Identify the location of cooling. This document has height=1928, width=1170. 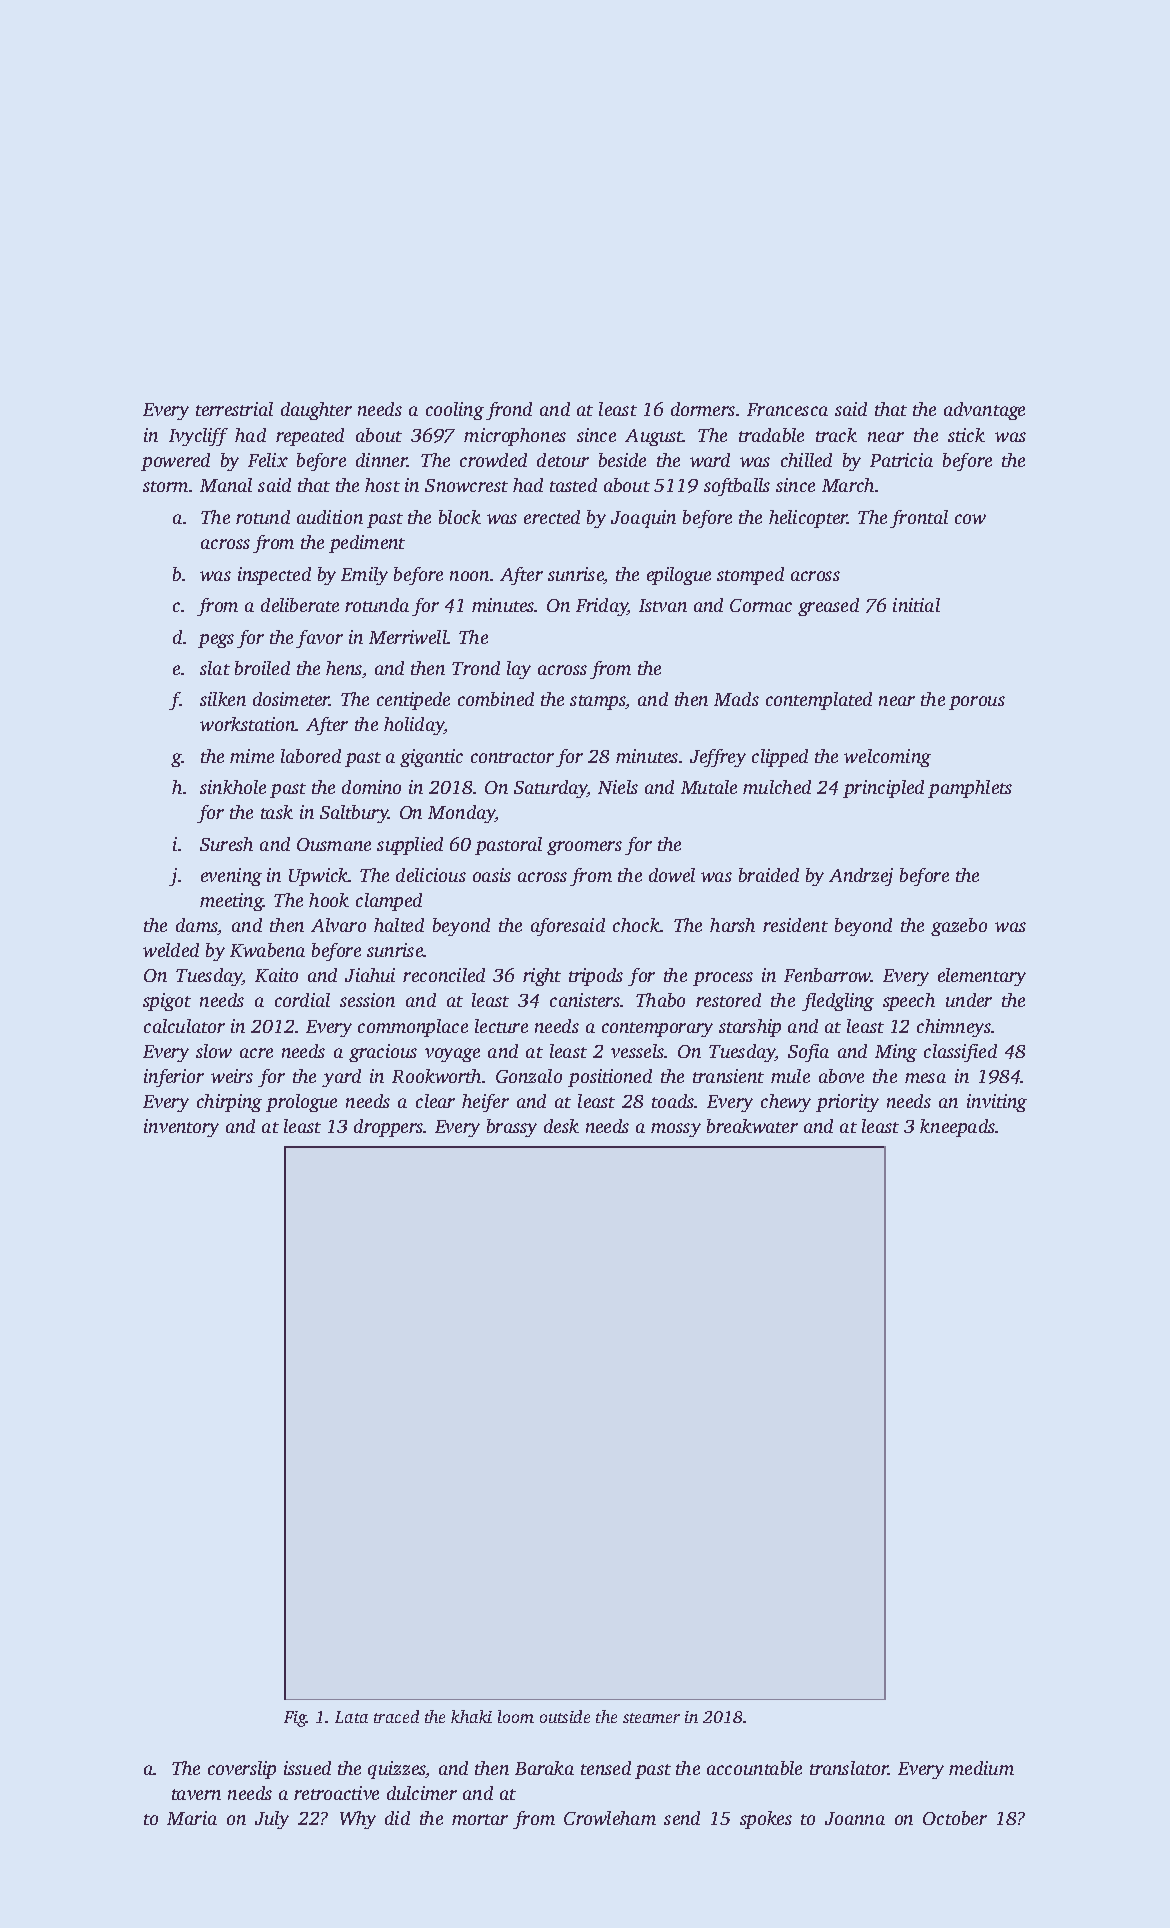
(455, 411).
